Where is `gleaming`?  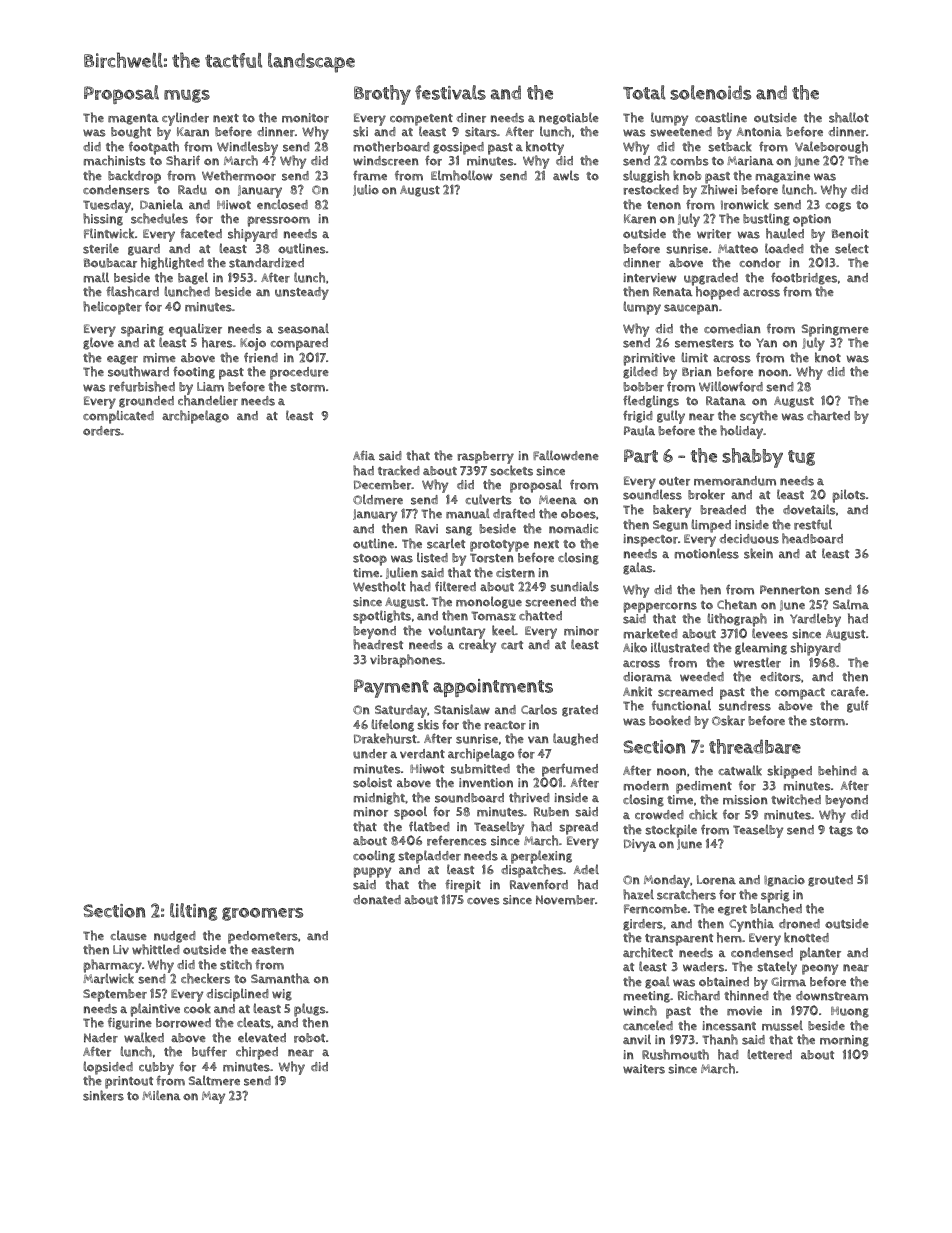
gleaming is located at coordinates (761, 648).
